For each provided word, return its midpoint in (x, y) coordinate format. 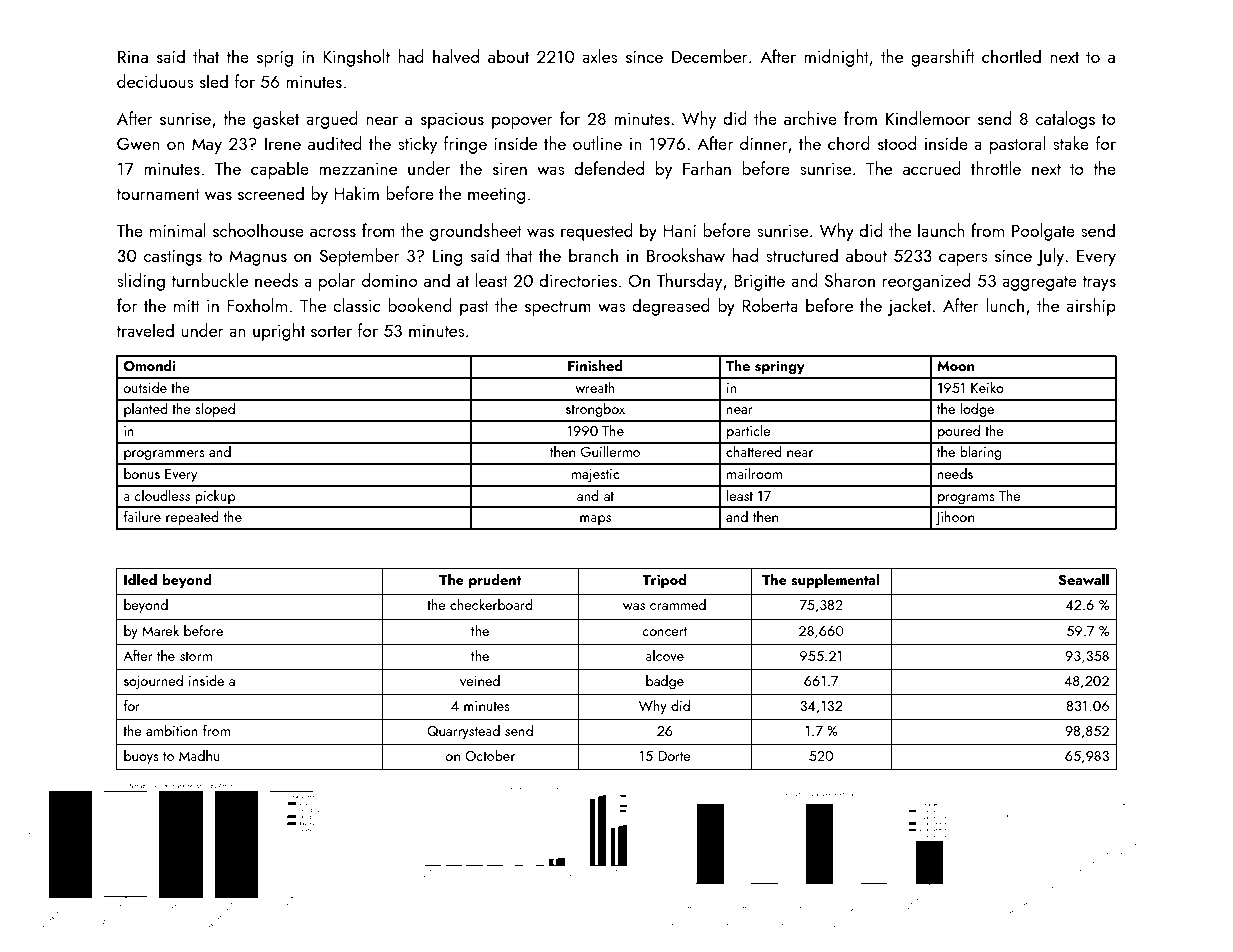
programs (966, 499)
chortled (1011, 56)
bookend (420, 305)
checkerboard (491, 604)
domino (390, 280)
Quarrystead (463, 732)
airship (1091, 307)
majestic (595, 475)
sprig (275, 59)
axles (600, 56)
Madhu (199, 755)
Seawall (1083, 580)
